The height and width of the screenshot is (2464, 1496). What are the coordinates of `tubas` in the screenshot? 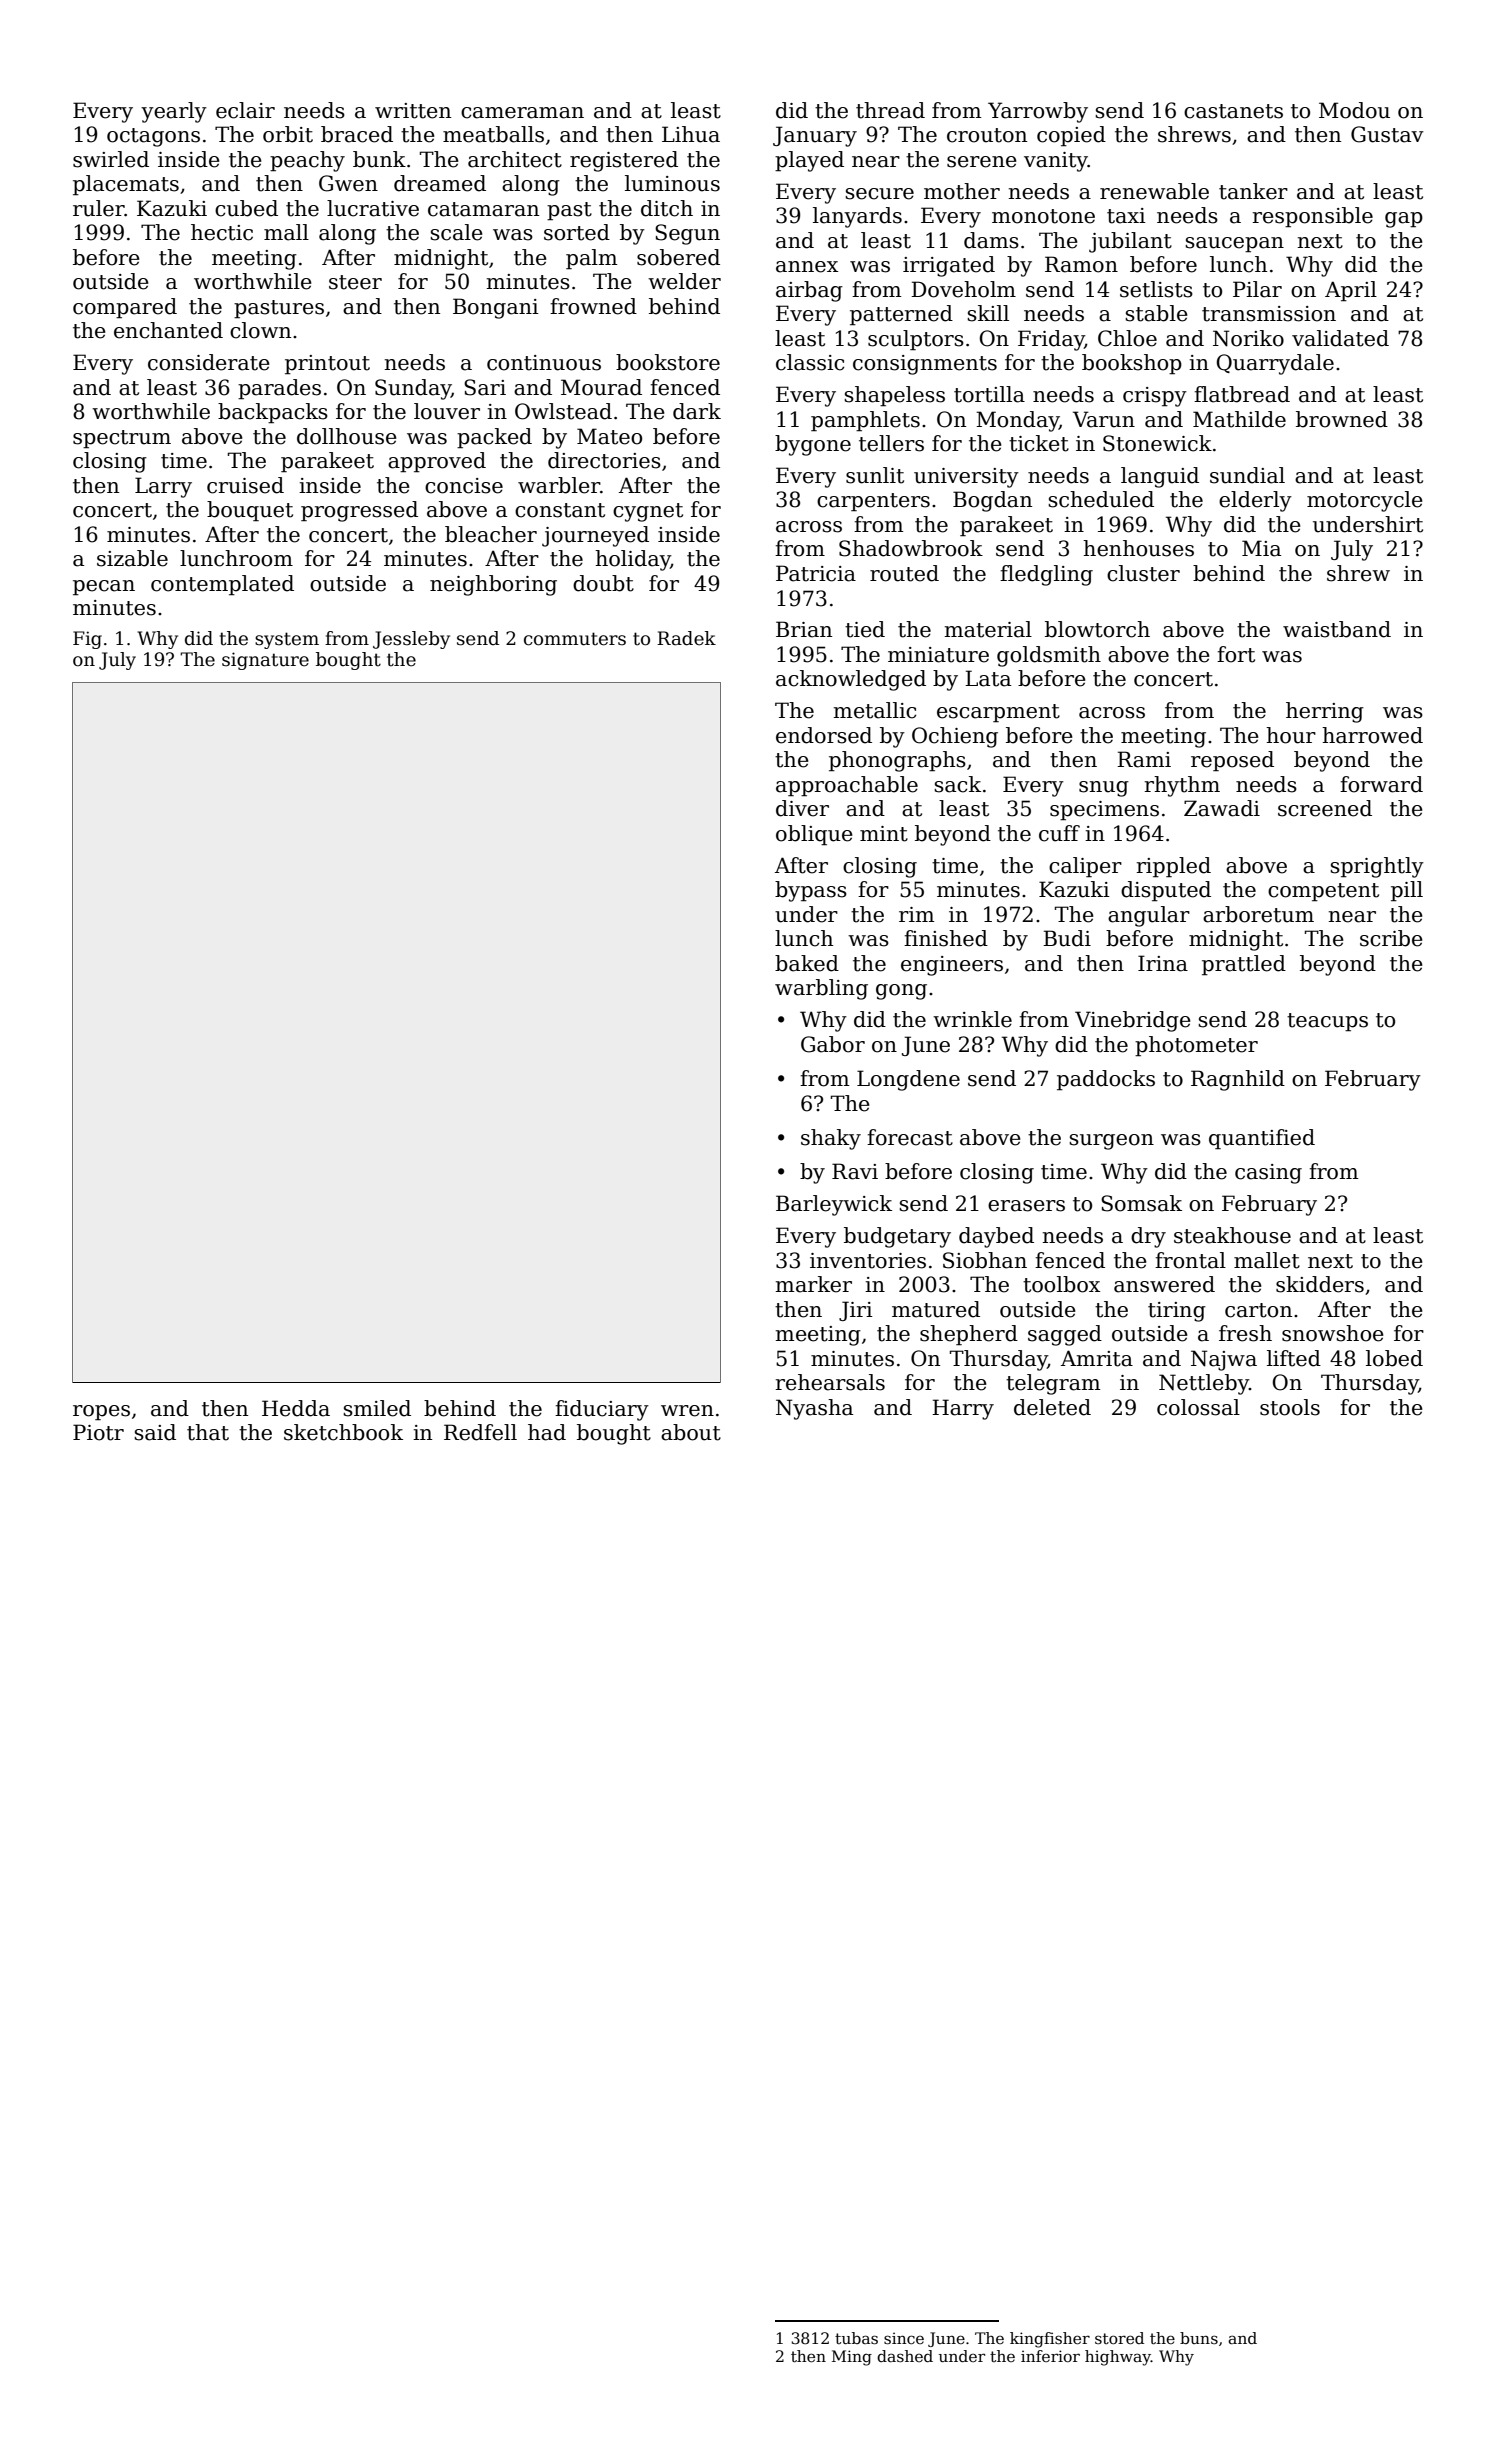 It's located at (856, 2338).
